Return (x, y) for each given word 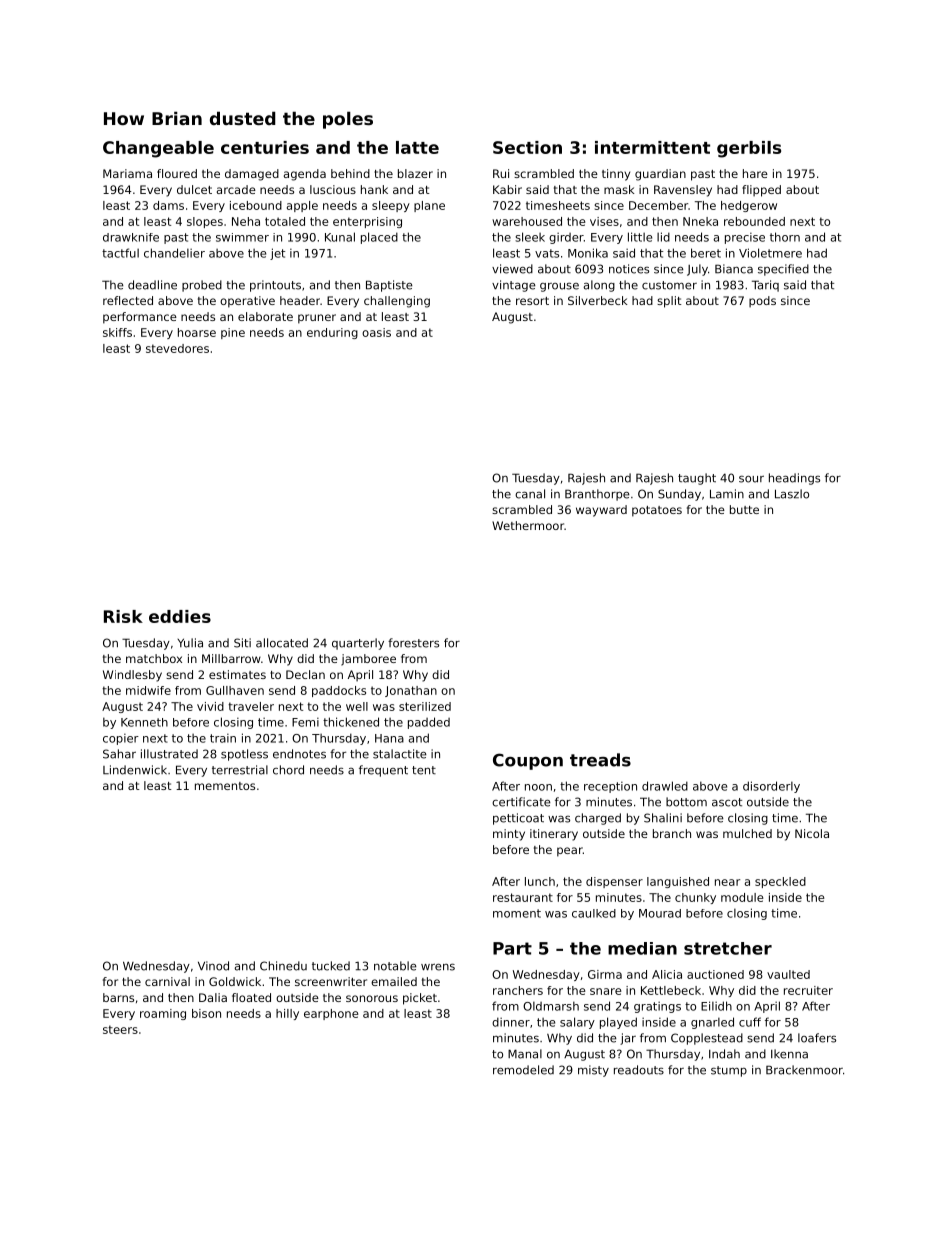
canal (530, 494)
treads (600, 760)
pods (762, 302)
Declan (305, 674)
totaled (285, 221)
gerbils (749, 149)
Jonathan (411, 691)
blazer (415, 173)
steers (120, 1029)
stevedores (177, 348)
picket (420, 999)
